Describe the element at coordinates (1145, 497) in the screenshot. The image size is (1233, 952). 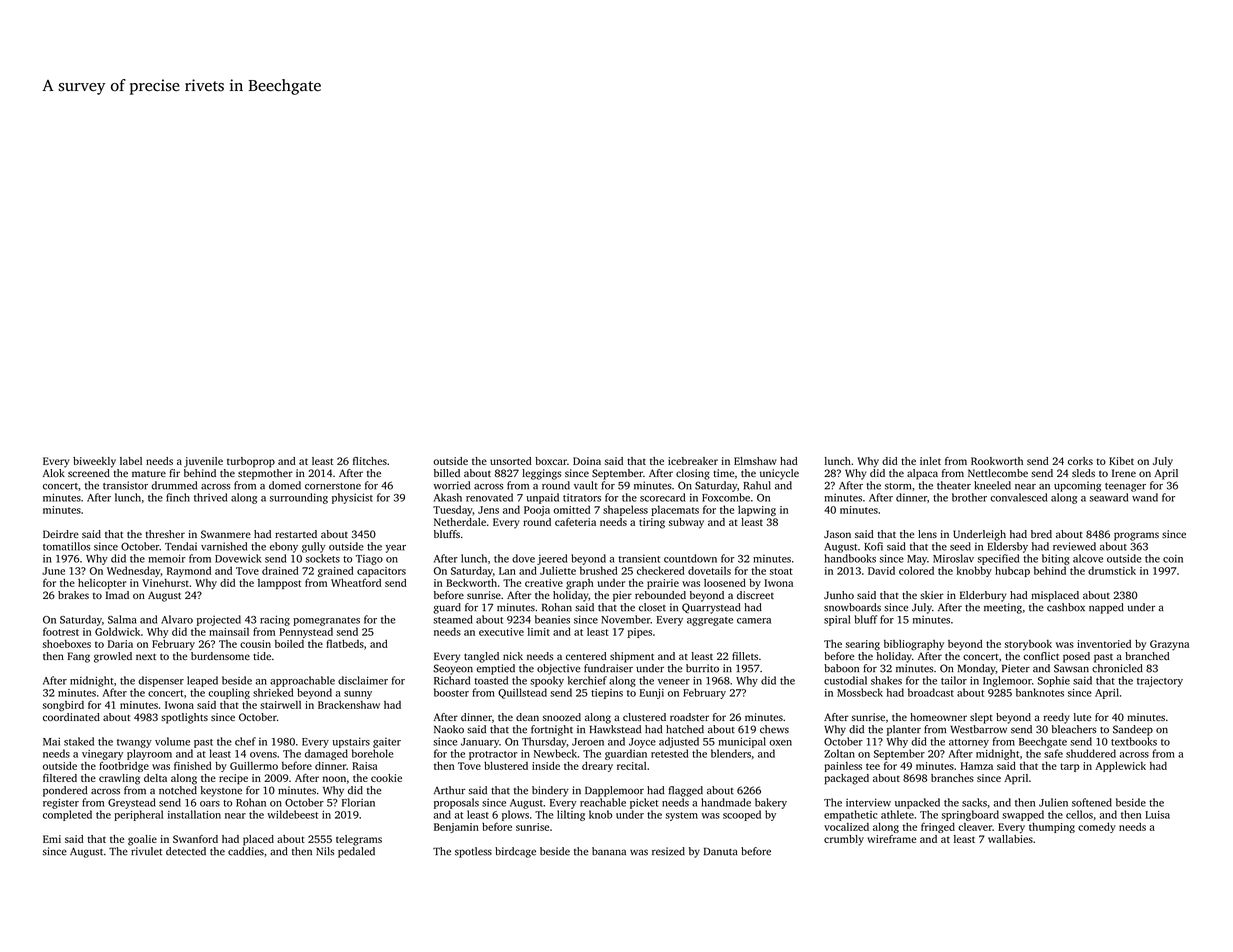
I see `wand` at that location.
